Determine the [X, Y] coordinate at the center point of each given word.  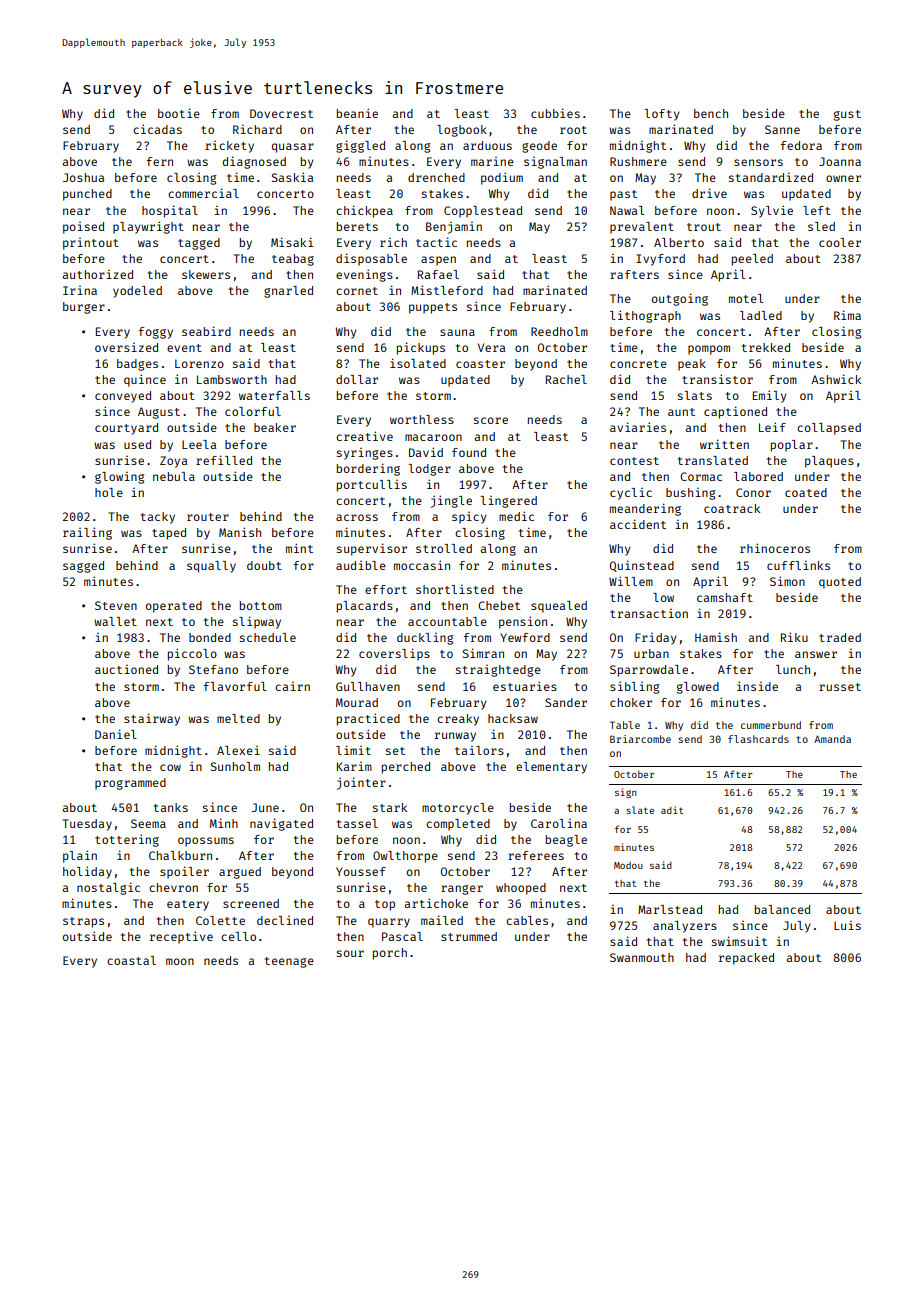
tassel [357, 823]
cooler [840, 242]
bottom [261, 605]
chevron [173, 887]
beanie [357, 113]
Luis [847, 925]
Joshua [83, 177]
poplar [792, 446]
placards [365, 607]
